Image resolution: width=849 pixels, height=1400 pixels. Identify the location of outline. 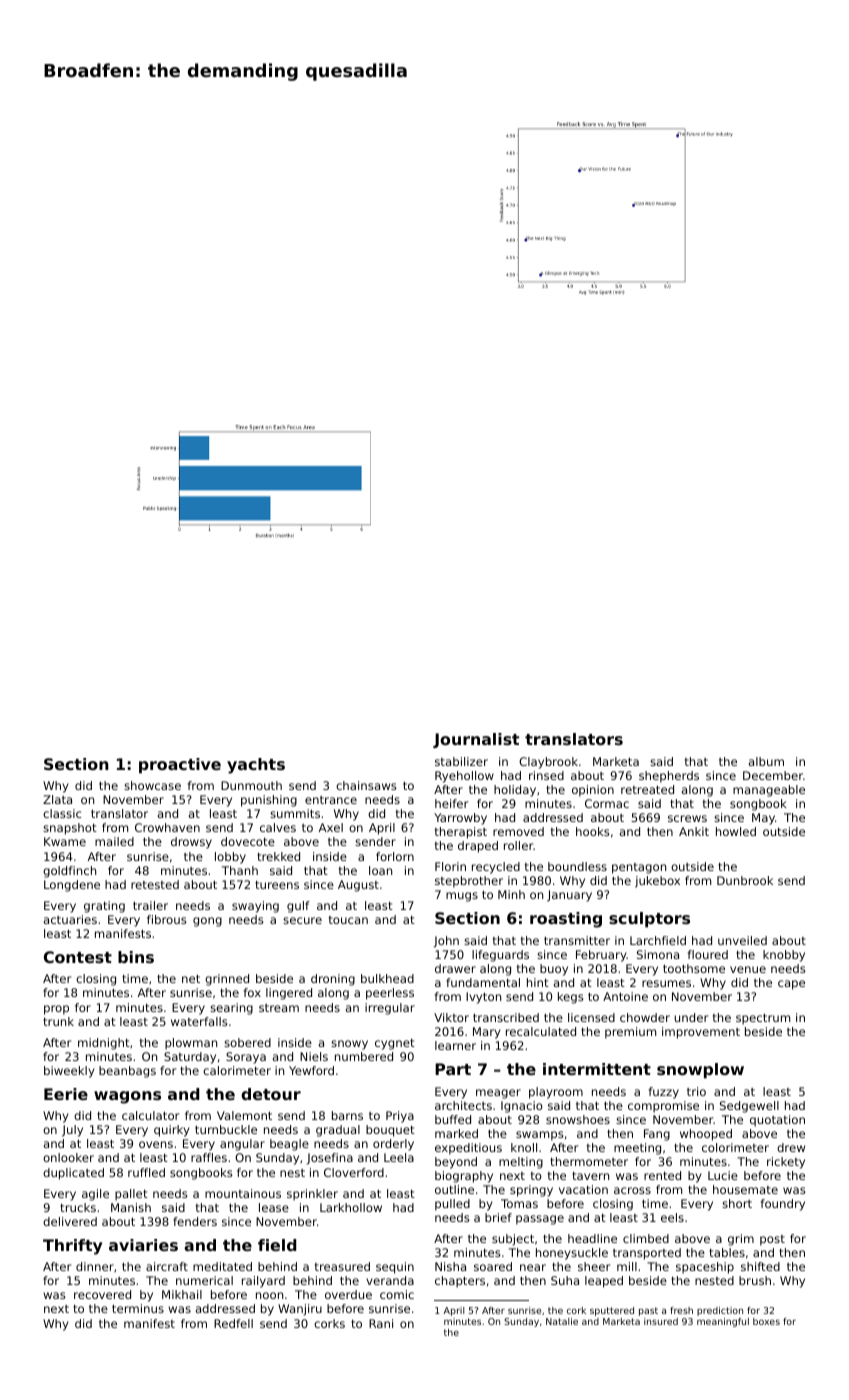
(454, 1189).
